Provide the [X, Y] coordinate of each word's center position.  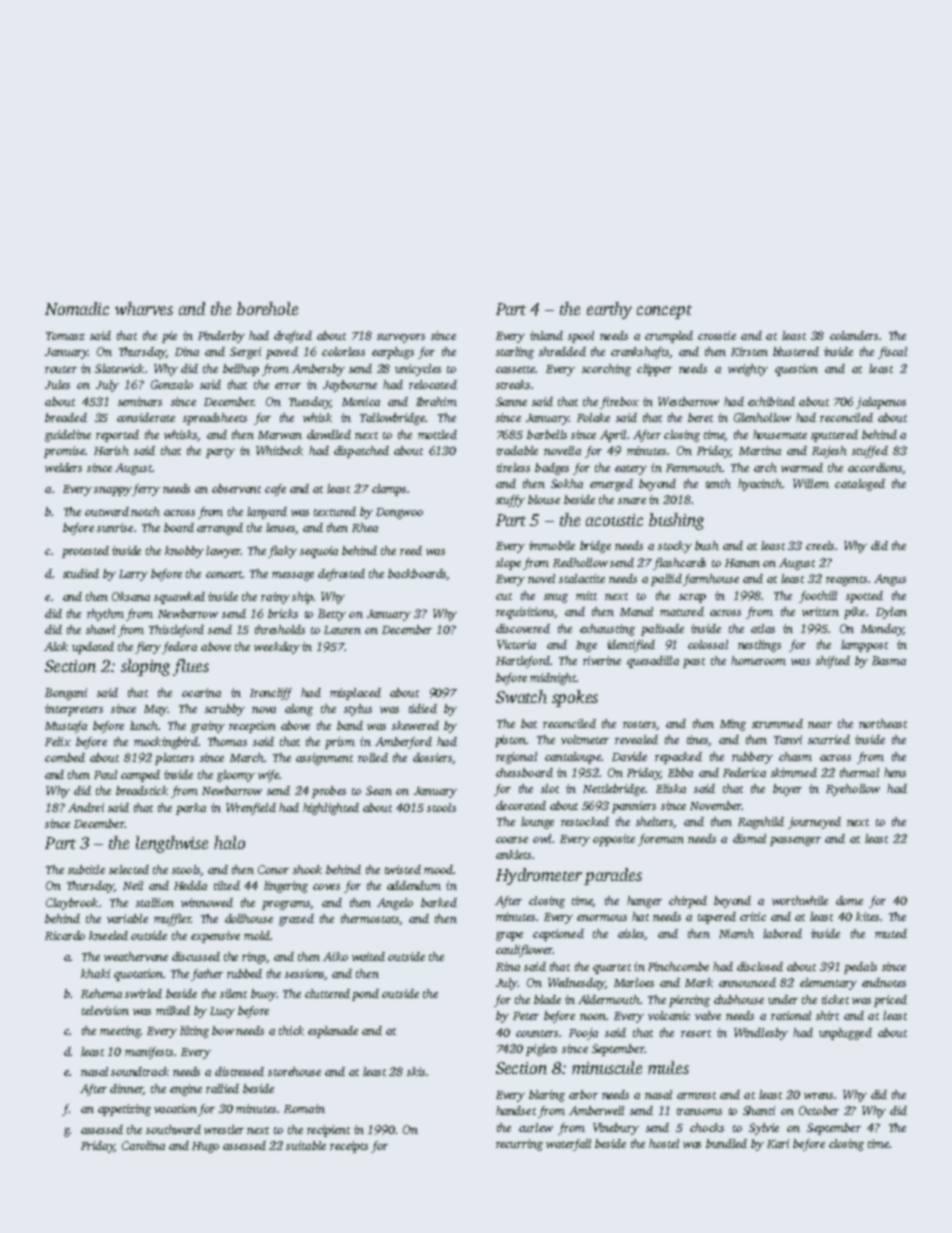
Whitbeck [279, 450]
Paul [105, 774]
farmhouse [711, 580]
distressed [239, 1071]
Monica [361, 401]
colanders [854, 335]
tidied [423, 708]
